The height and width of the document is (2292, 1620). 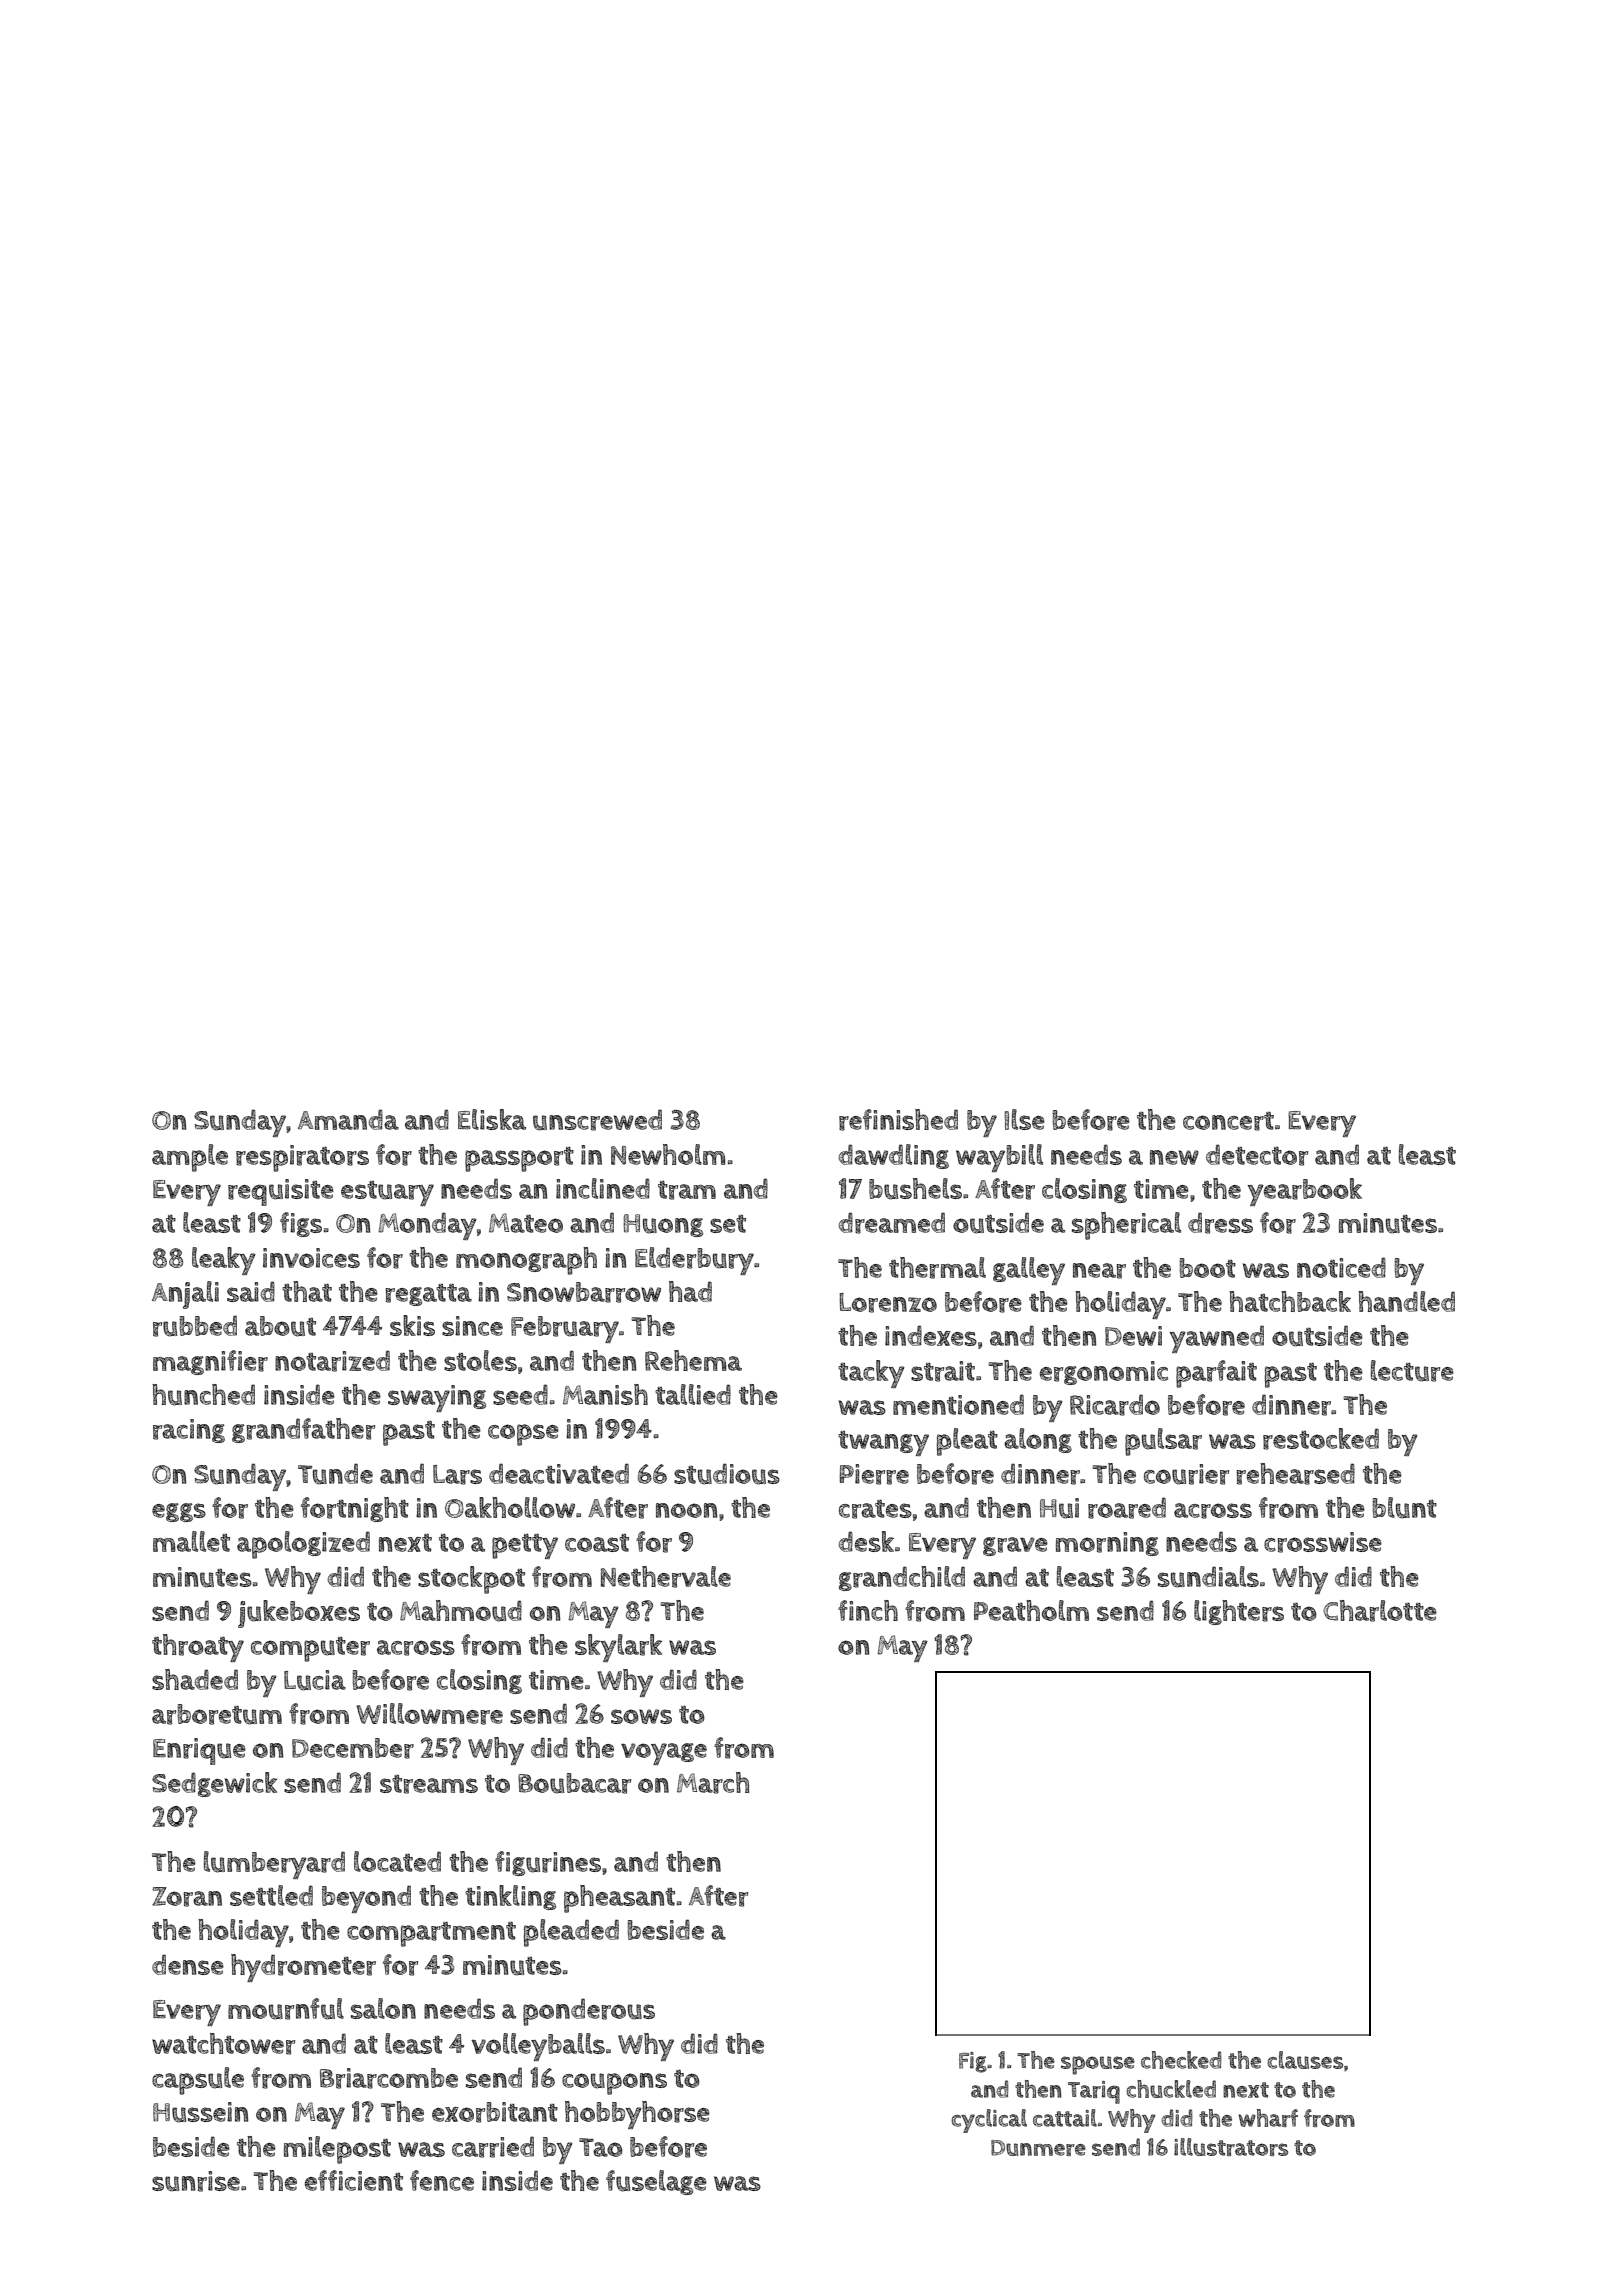 I want to click on crosswise, so click(x=1323, y=1542).
